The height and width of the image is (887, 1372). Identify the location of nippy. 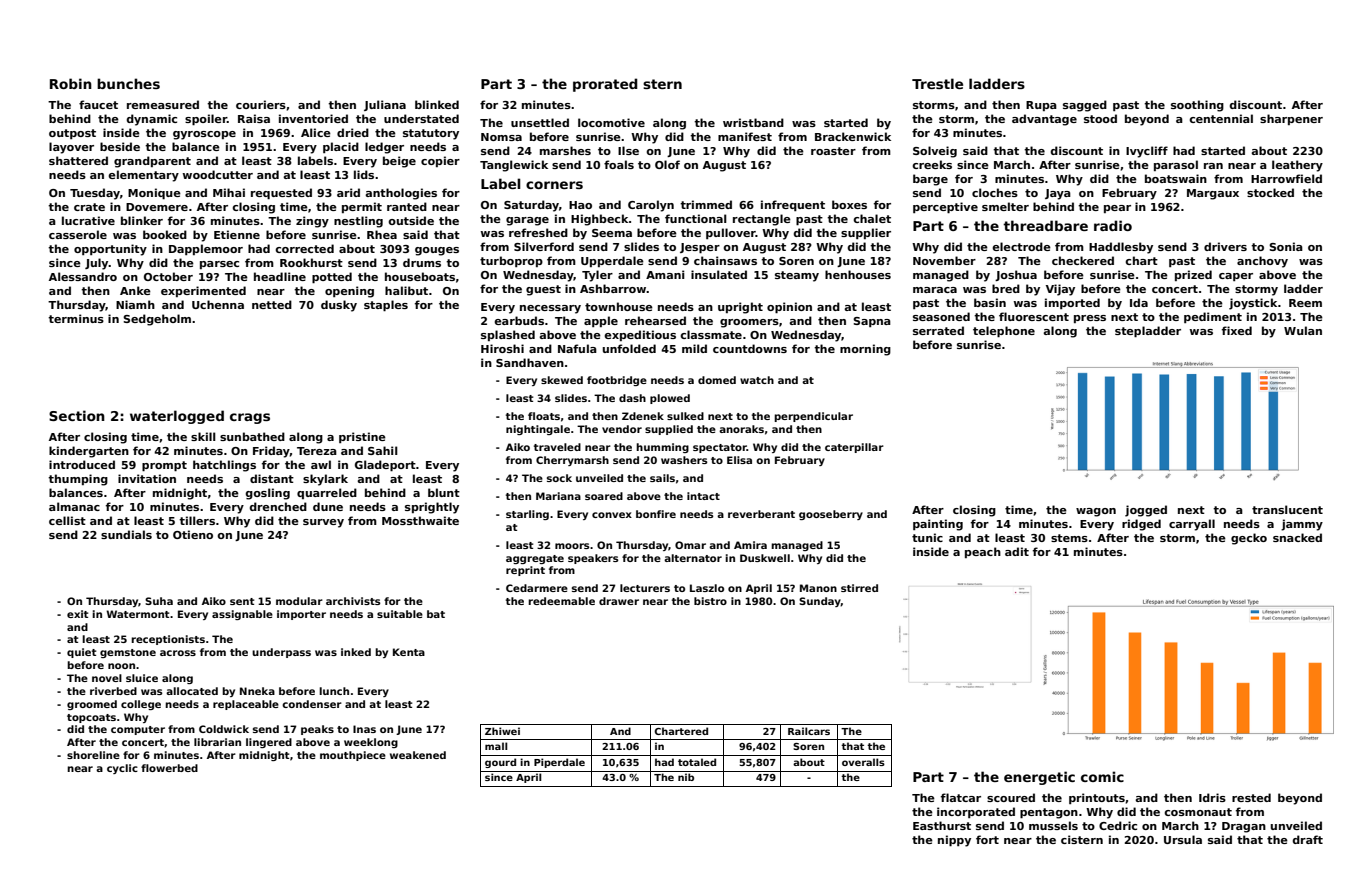
(954, 841).
